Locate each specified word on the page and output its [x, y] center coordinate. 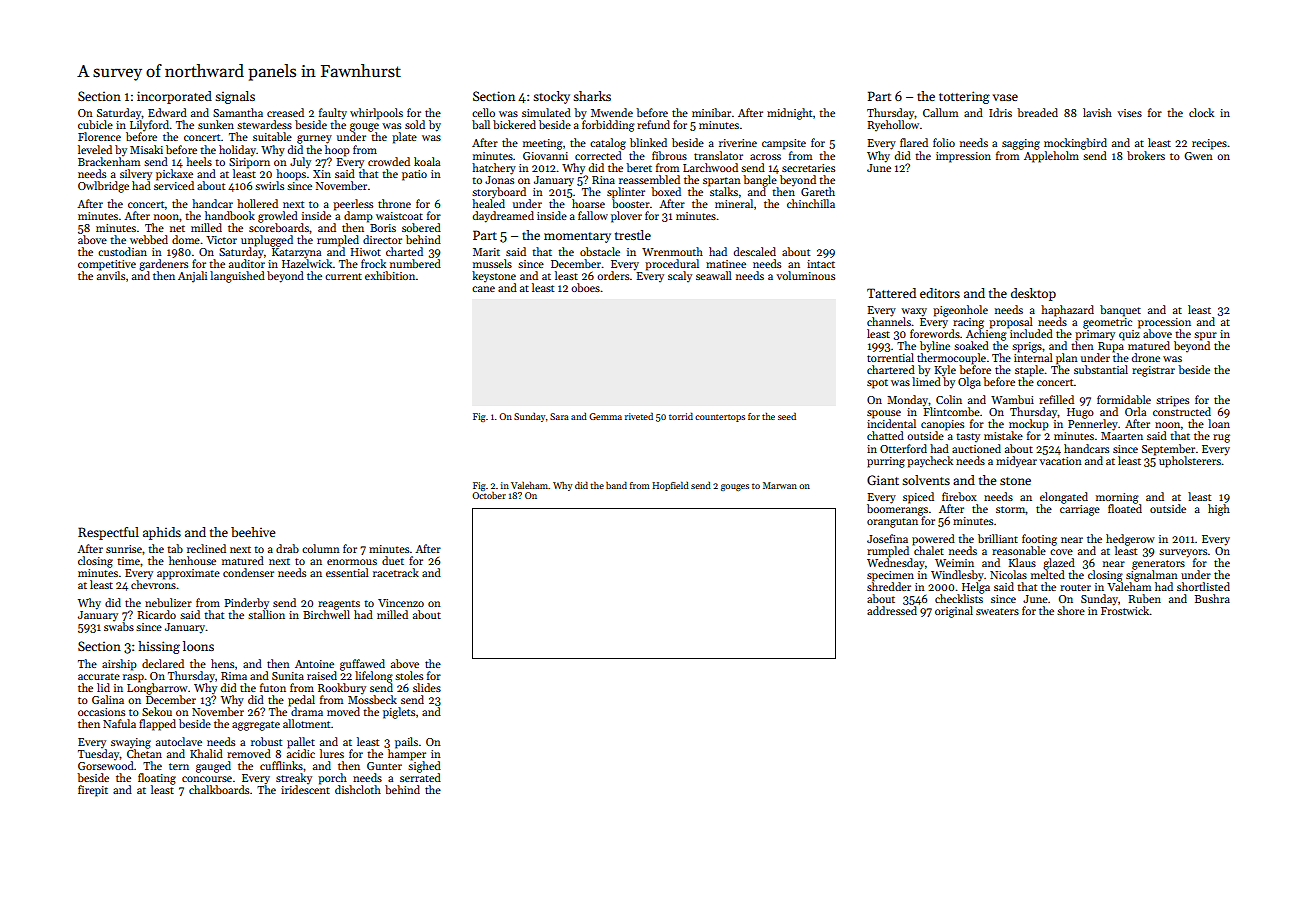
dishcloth [358, 789]
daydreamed [503, 217]
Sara [559, 416]
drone [1146, 357]
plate [404, 138]
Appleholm [1051, 157]
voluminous [806, 275]
